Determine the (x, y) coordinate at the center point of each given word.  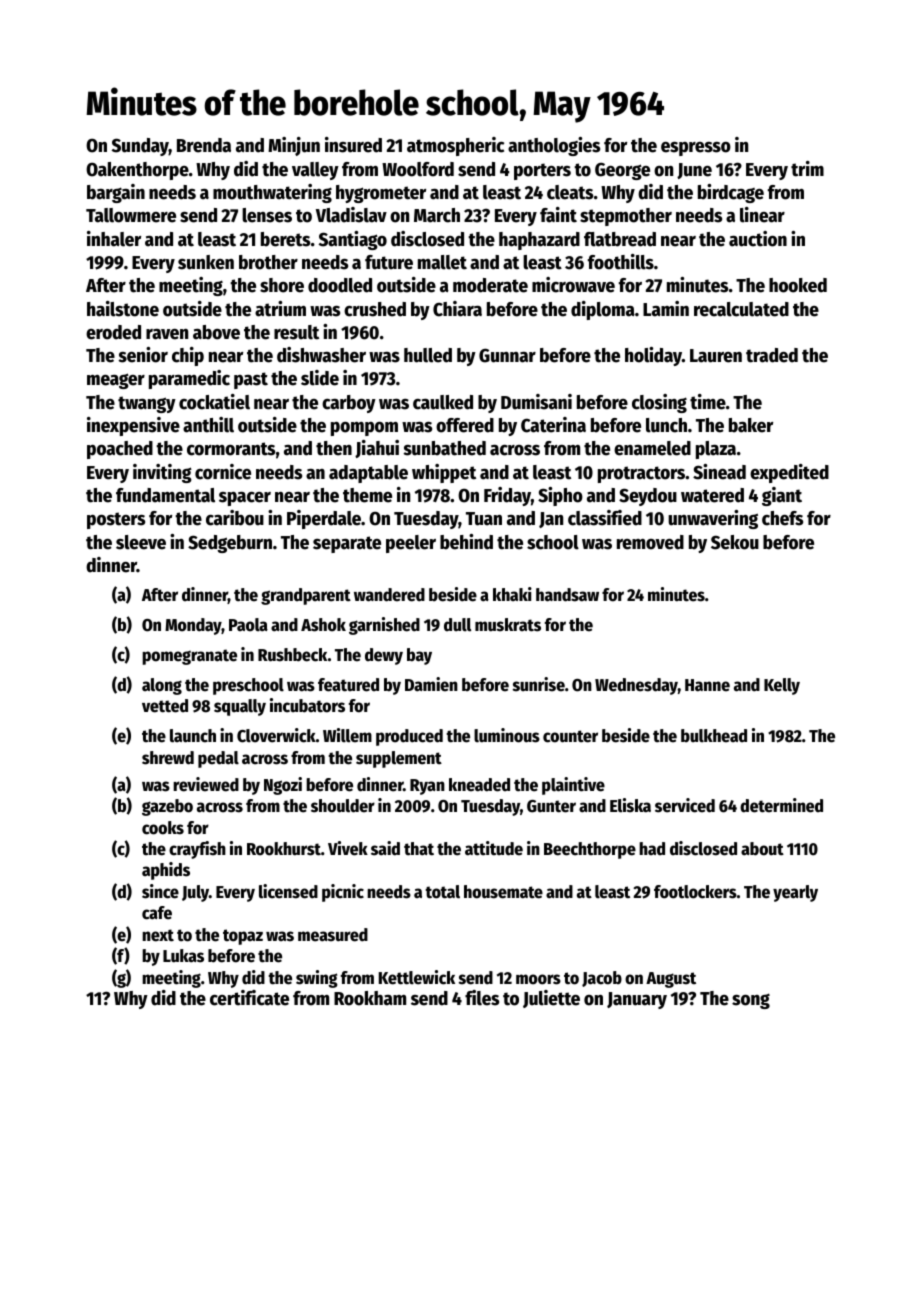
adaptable (368, 474)
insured (353, 145)
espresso (696, 149)
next (158, 935)
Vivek (348, 848)
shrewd (168, 758)
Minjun (294, 146)
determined (781, 805)
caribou (235, 518)
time (708, 402)
